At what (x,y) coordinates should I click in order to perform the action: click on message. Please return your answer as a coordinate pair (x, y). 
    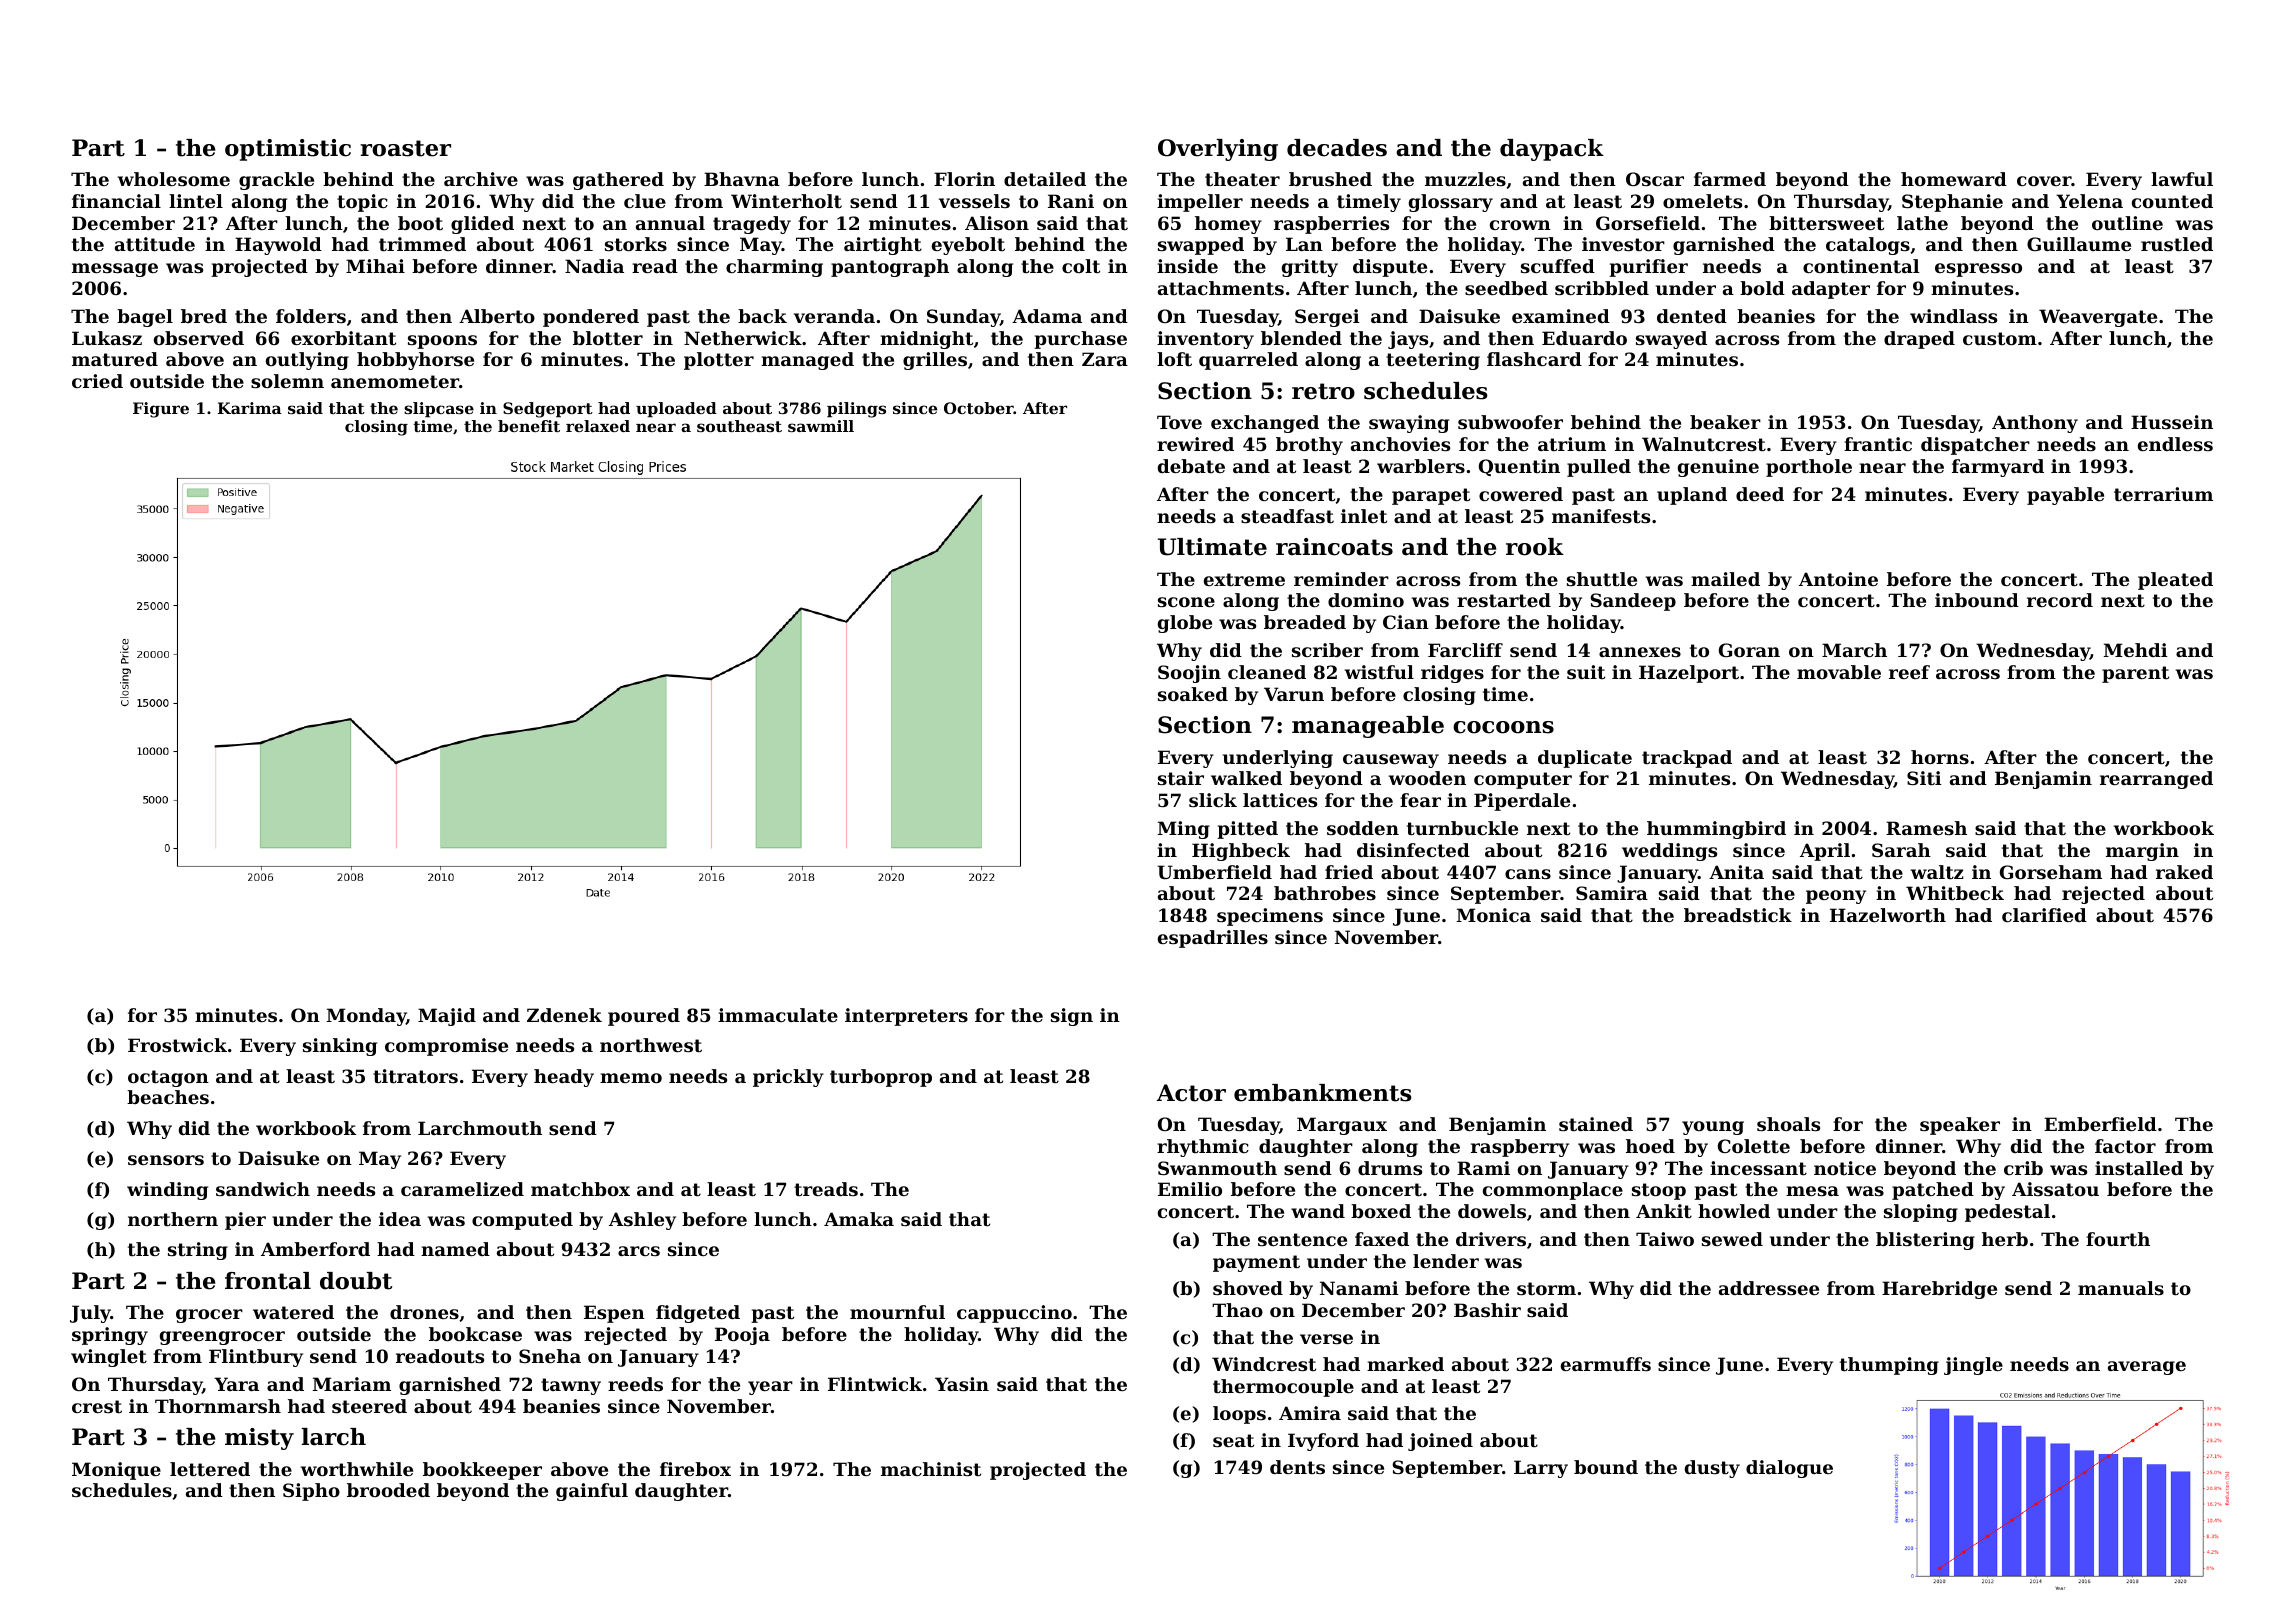
    Looking at the image, I should click on (115, 270).
